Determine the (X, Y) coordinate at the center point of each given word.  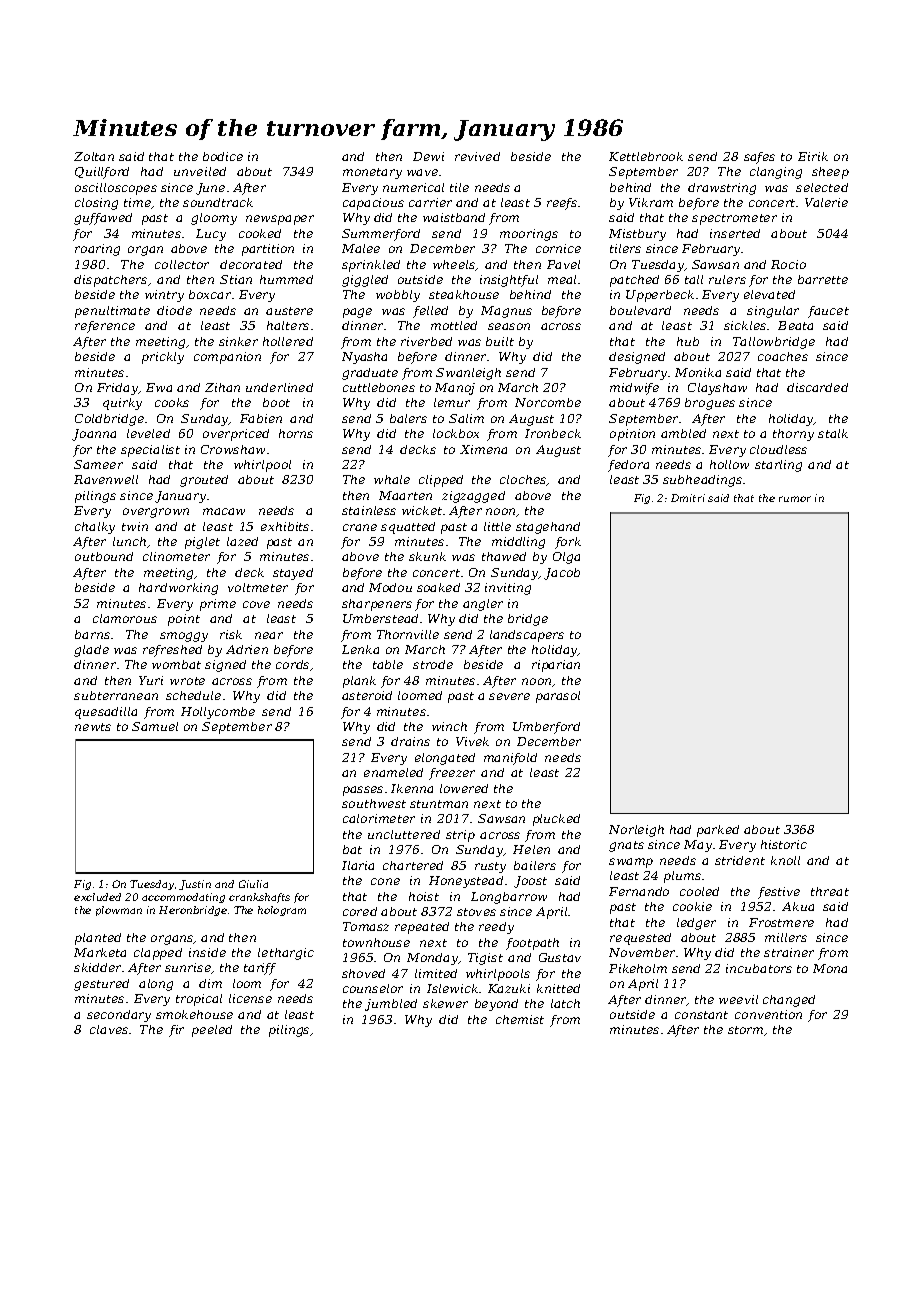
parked (718, 831)
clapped (158, 954)
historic (784, 844)
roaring (97, 250)
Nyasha (364, 358)
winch (449, 726)
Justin (195, 885)
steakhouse (464, 294)
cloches (523, 480)
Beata (795, 325)
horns (296, 433)
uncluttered (404, 834)
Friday (117, 389)
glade (91, 651)
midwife (634, 389)
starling (778, 466)
